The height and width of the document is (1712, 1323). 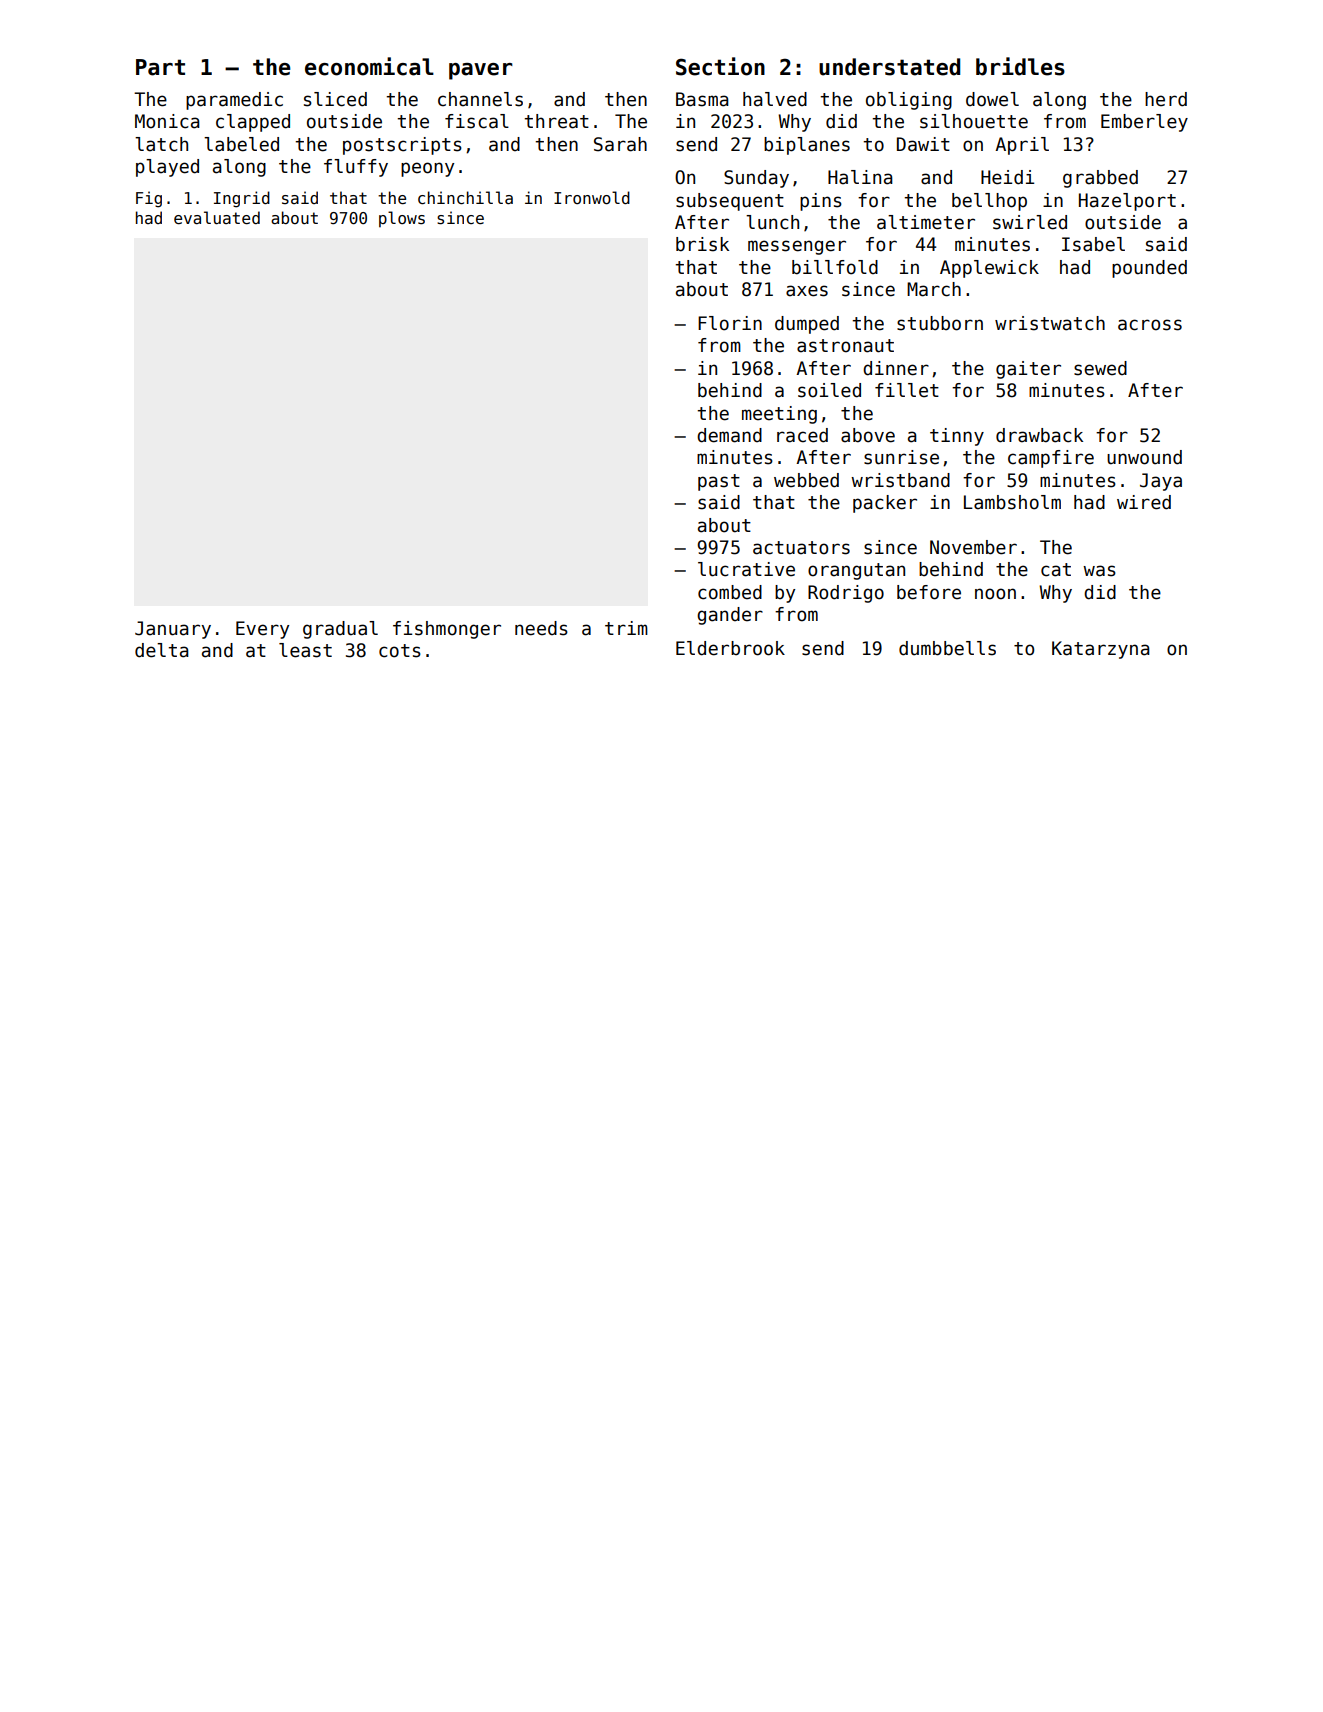 I want to click on evaluated, so click(x=217, y=217).
